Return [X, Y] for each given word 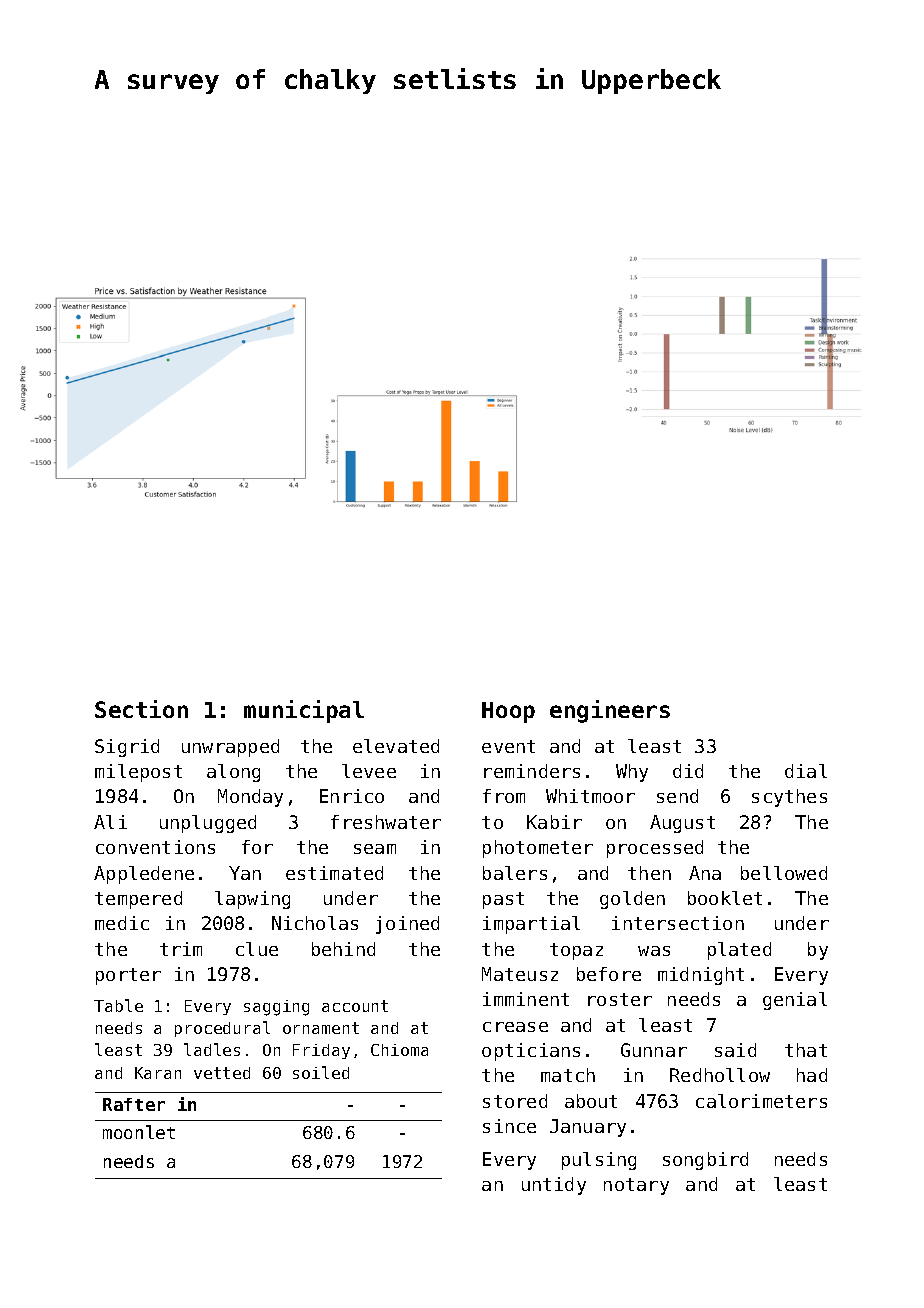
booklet [725, 898]
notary [636, 1186]
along [233, 773]
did [688, 771]
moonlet [139, 1132]
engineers [610, 711]
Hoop [508, 712]
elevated [396, 746]
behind [343, 949]
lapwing [252, 900]
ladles [212, 1049]
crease [515, 1027]
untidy [554, 1186]
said [735, 1050]
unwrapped [230, 748]
